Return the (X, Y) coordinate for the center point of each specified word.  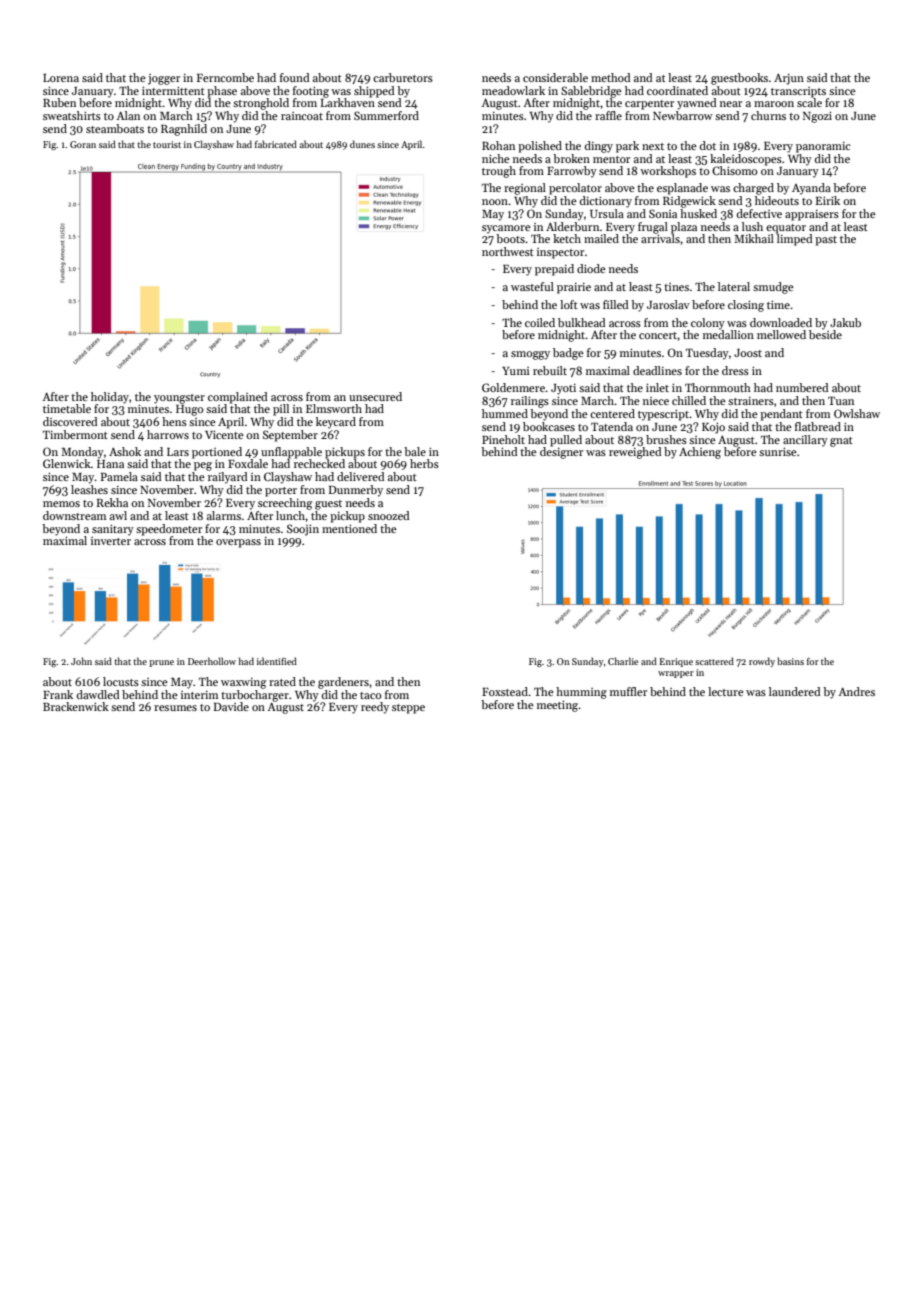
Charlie (623, 661)
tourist (167, 144)
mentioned (349, 528)
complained (238, 398)
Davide (231, 706)
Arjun (789, 79)
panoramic (823, 147)
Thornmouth (718, 387)
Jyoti (563, 389)
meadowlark (513, 90)
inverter (111, 541)
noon (495, 202)
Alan (128, 115)
